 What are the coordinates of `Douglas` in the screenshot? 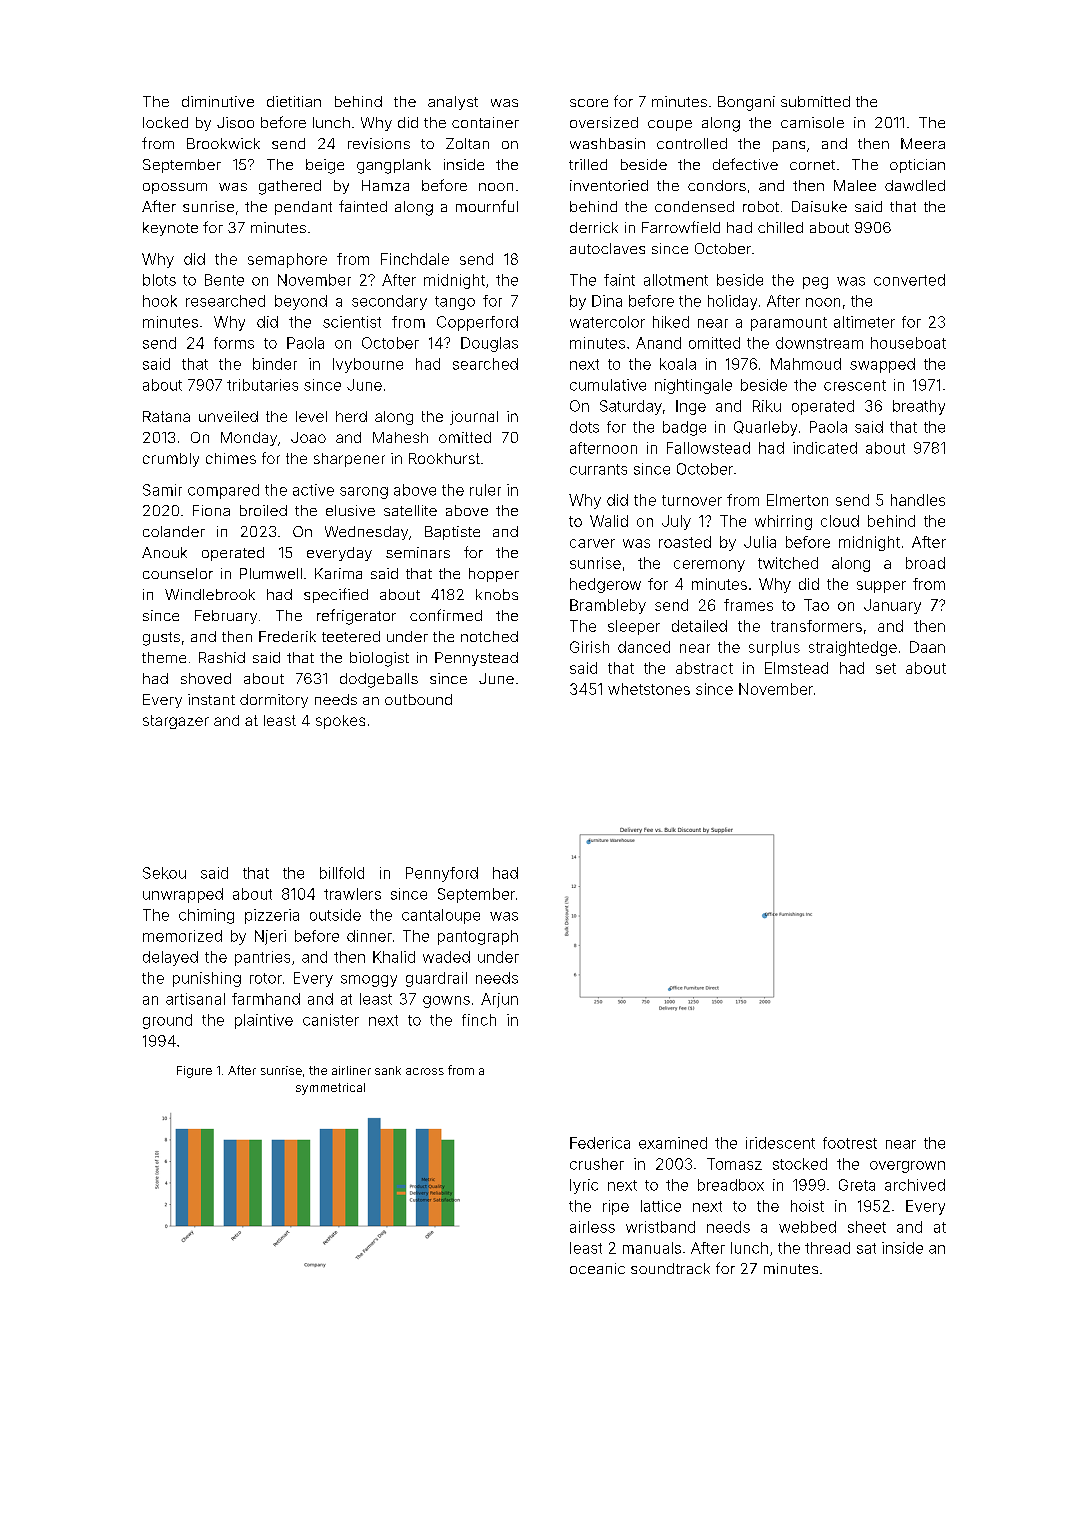 It's located at (489, 344).
